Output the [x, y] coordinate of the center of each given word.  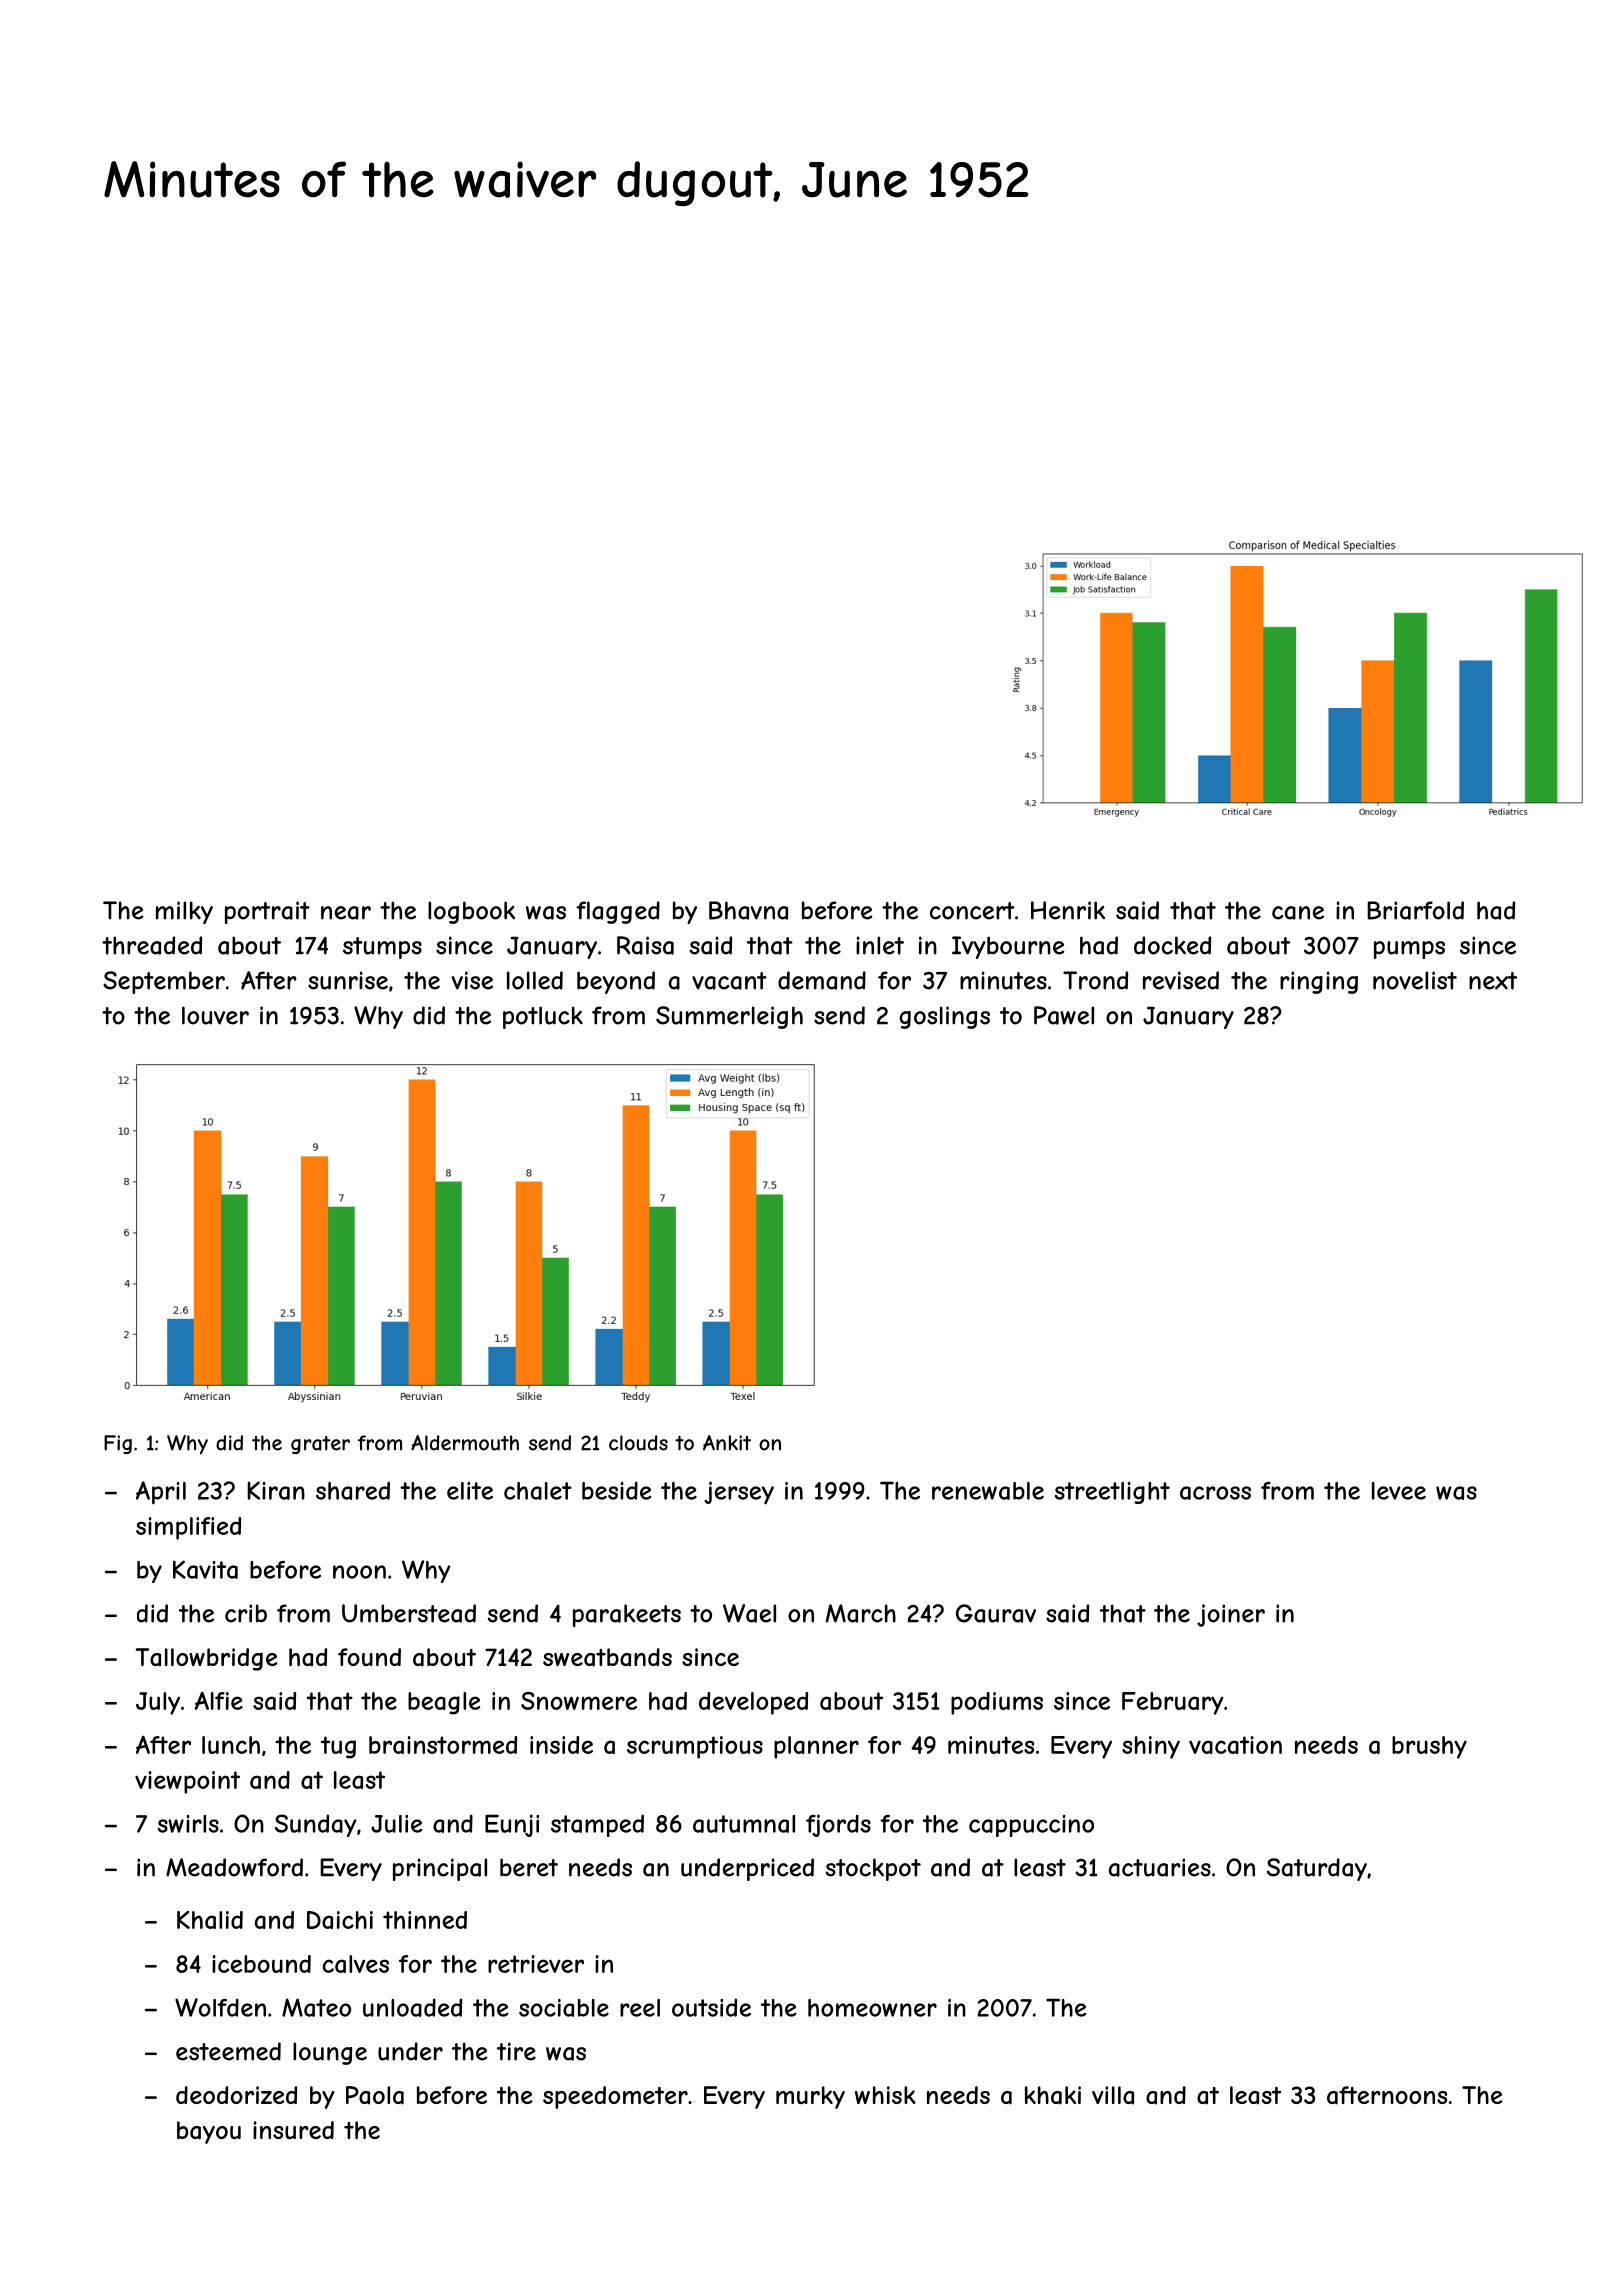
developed [753, 1703]
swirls [188, 1824]
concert [972, 911]
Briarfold [1415, 910]
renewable [988, 1491]
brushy [1429, 1747]
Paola [375, 2095]
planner [816, 1747]
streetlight [1112, 1493]
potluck [543, 1017]
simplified [188, 1528]
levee [1399, 1491]
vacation [1235, 1745]
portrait [267, 912]
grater [320, 1445]
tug [338, 1747]
